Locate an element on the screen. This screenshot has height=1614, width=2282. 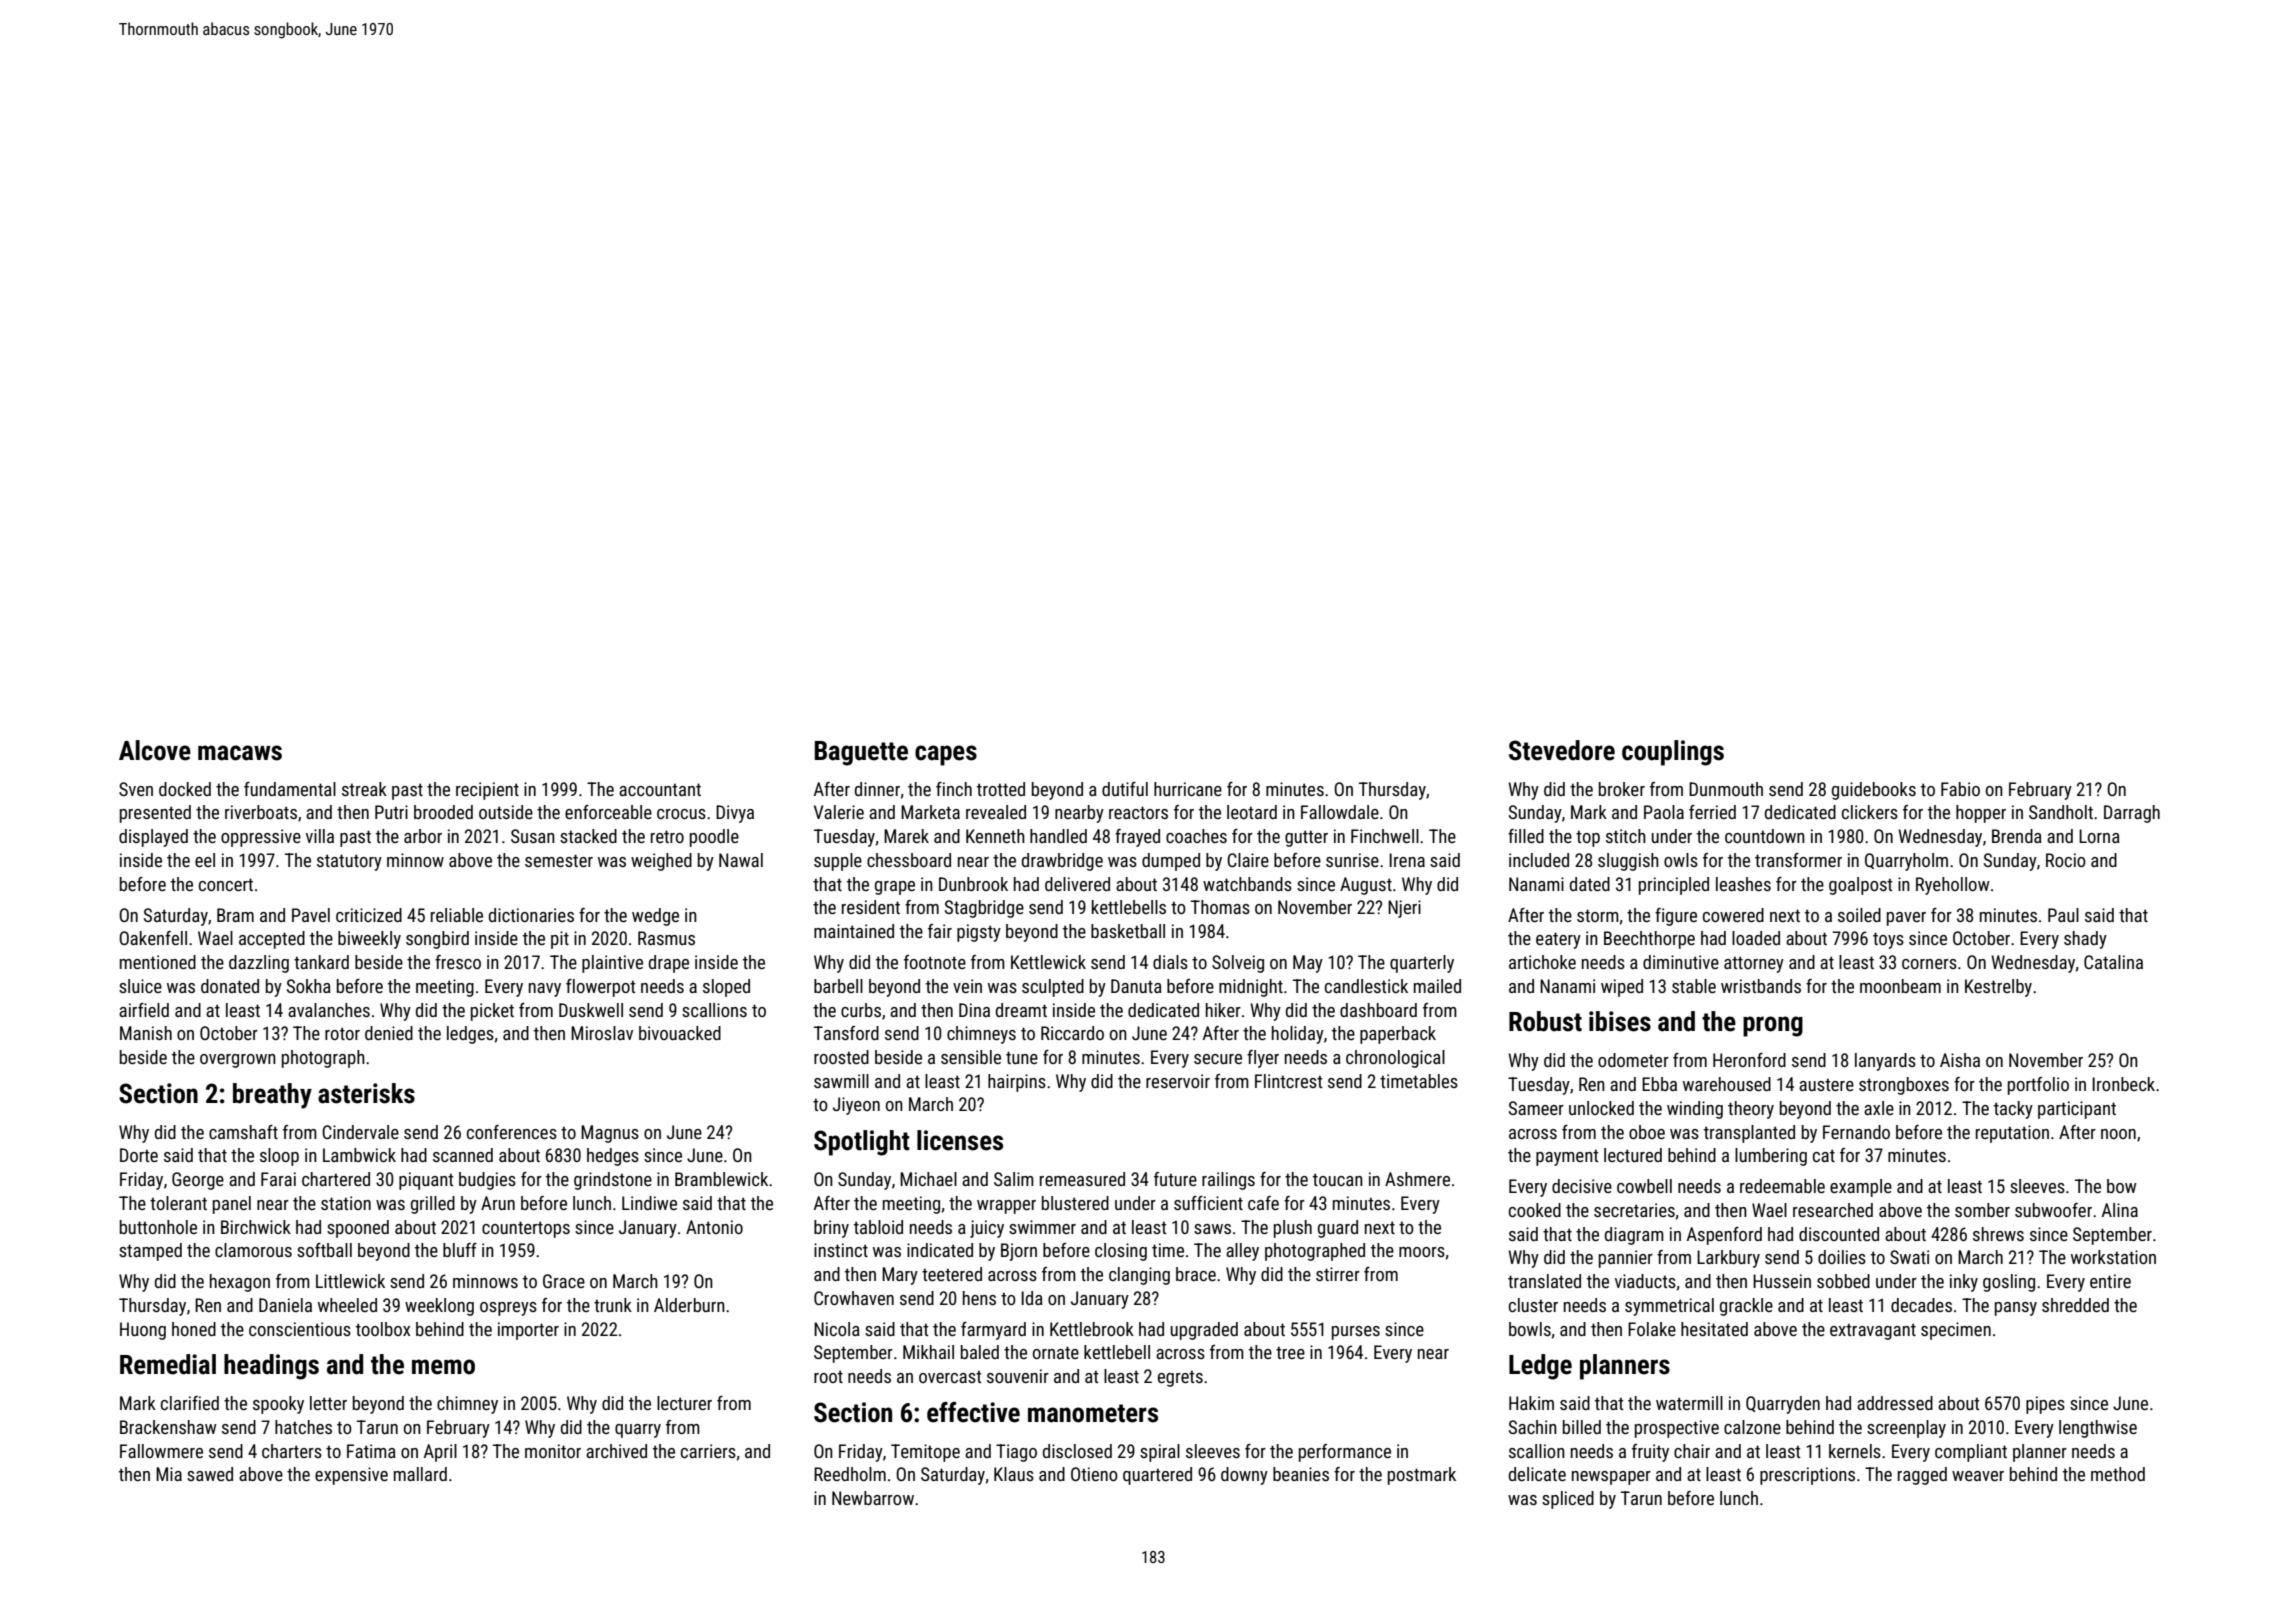
prescriptions is located at coordinates (1807, 1476).
